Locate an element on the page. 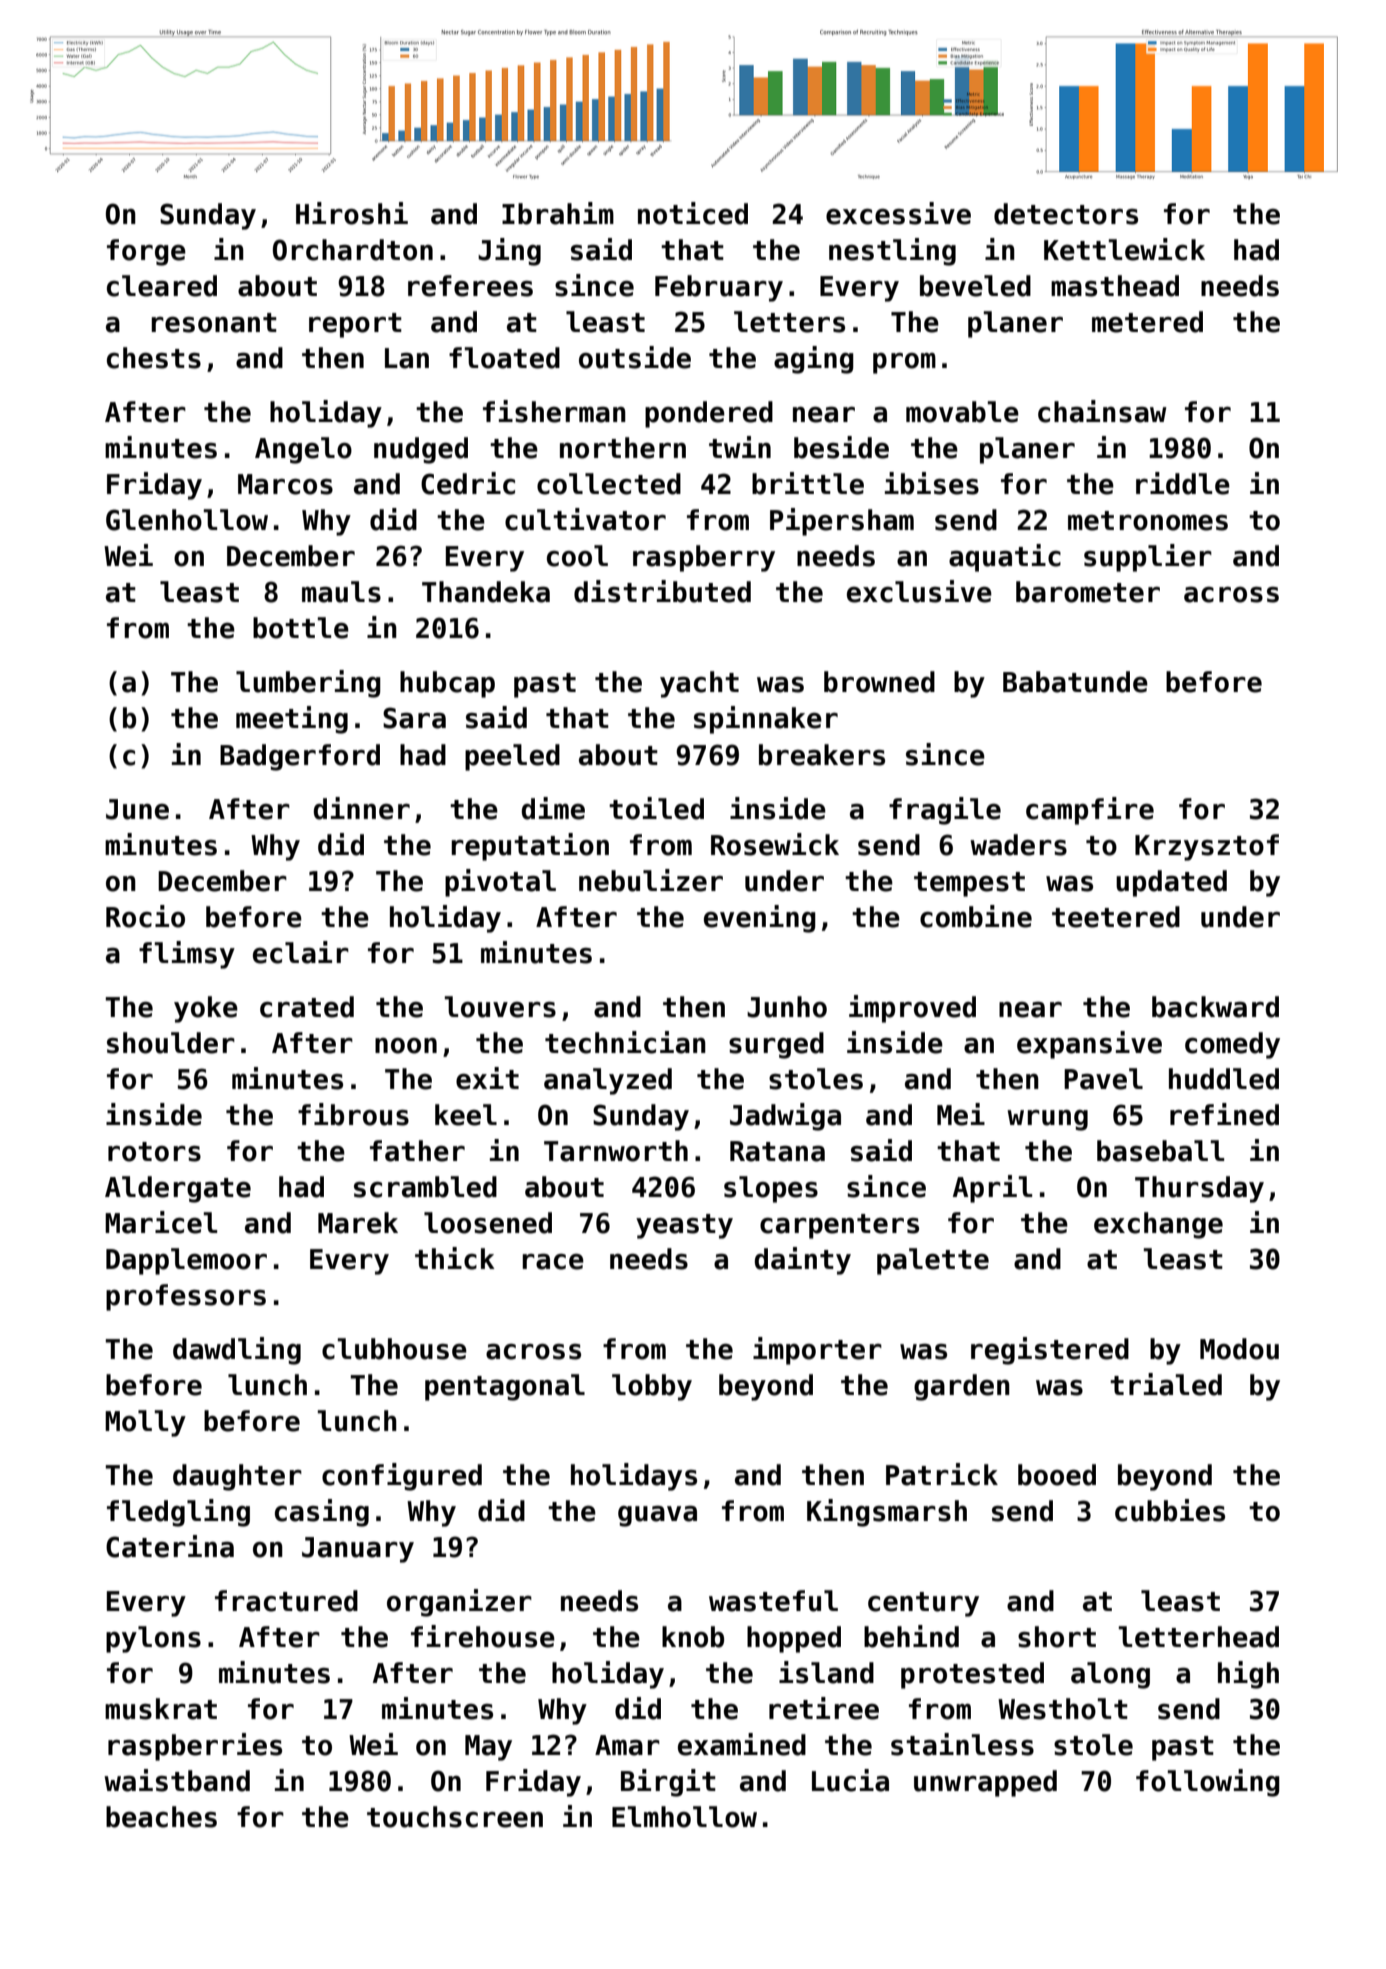  Rocio is located at coordinates (145, 916).
